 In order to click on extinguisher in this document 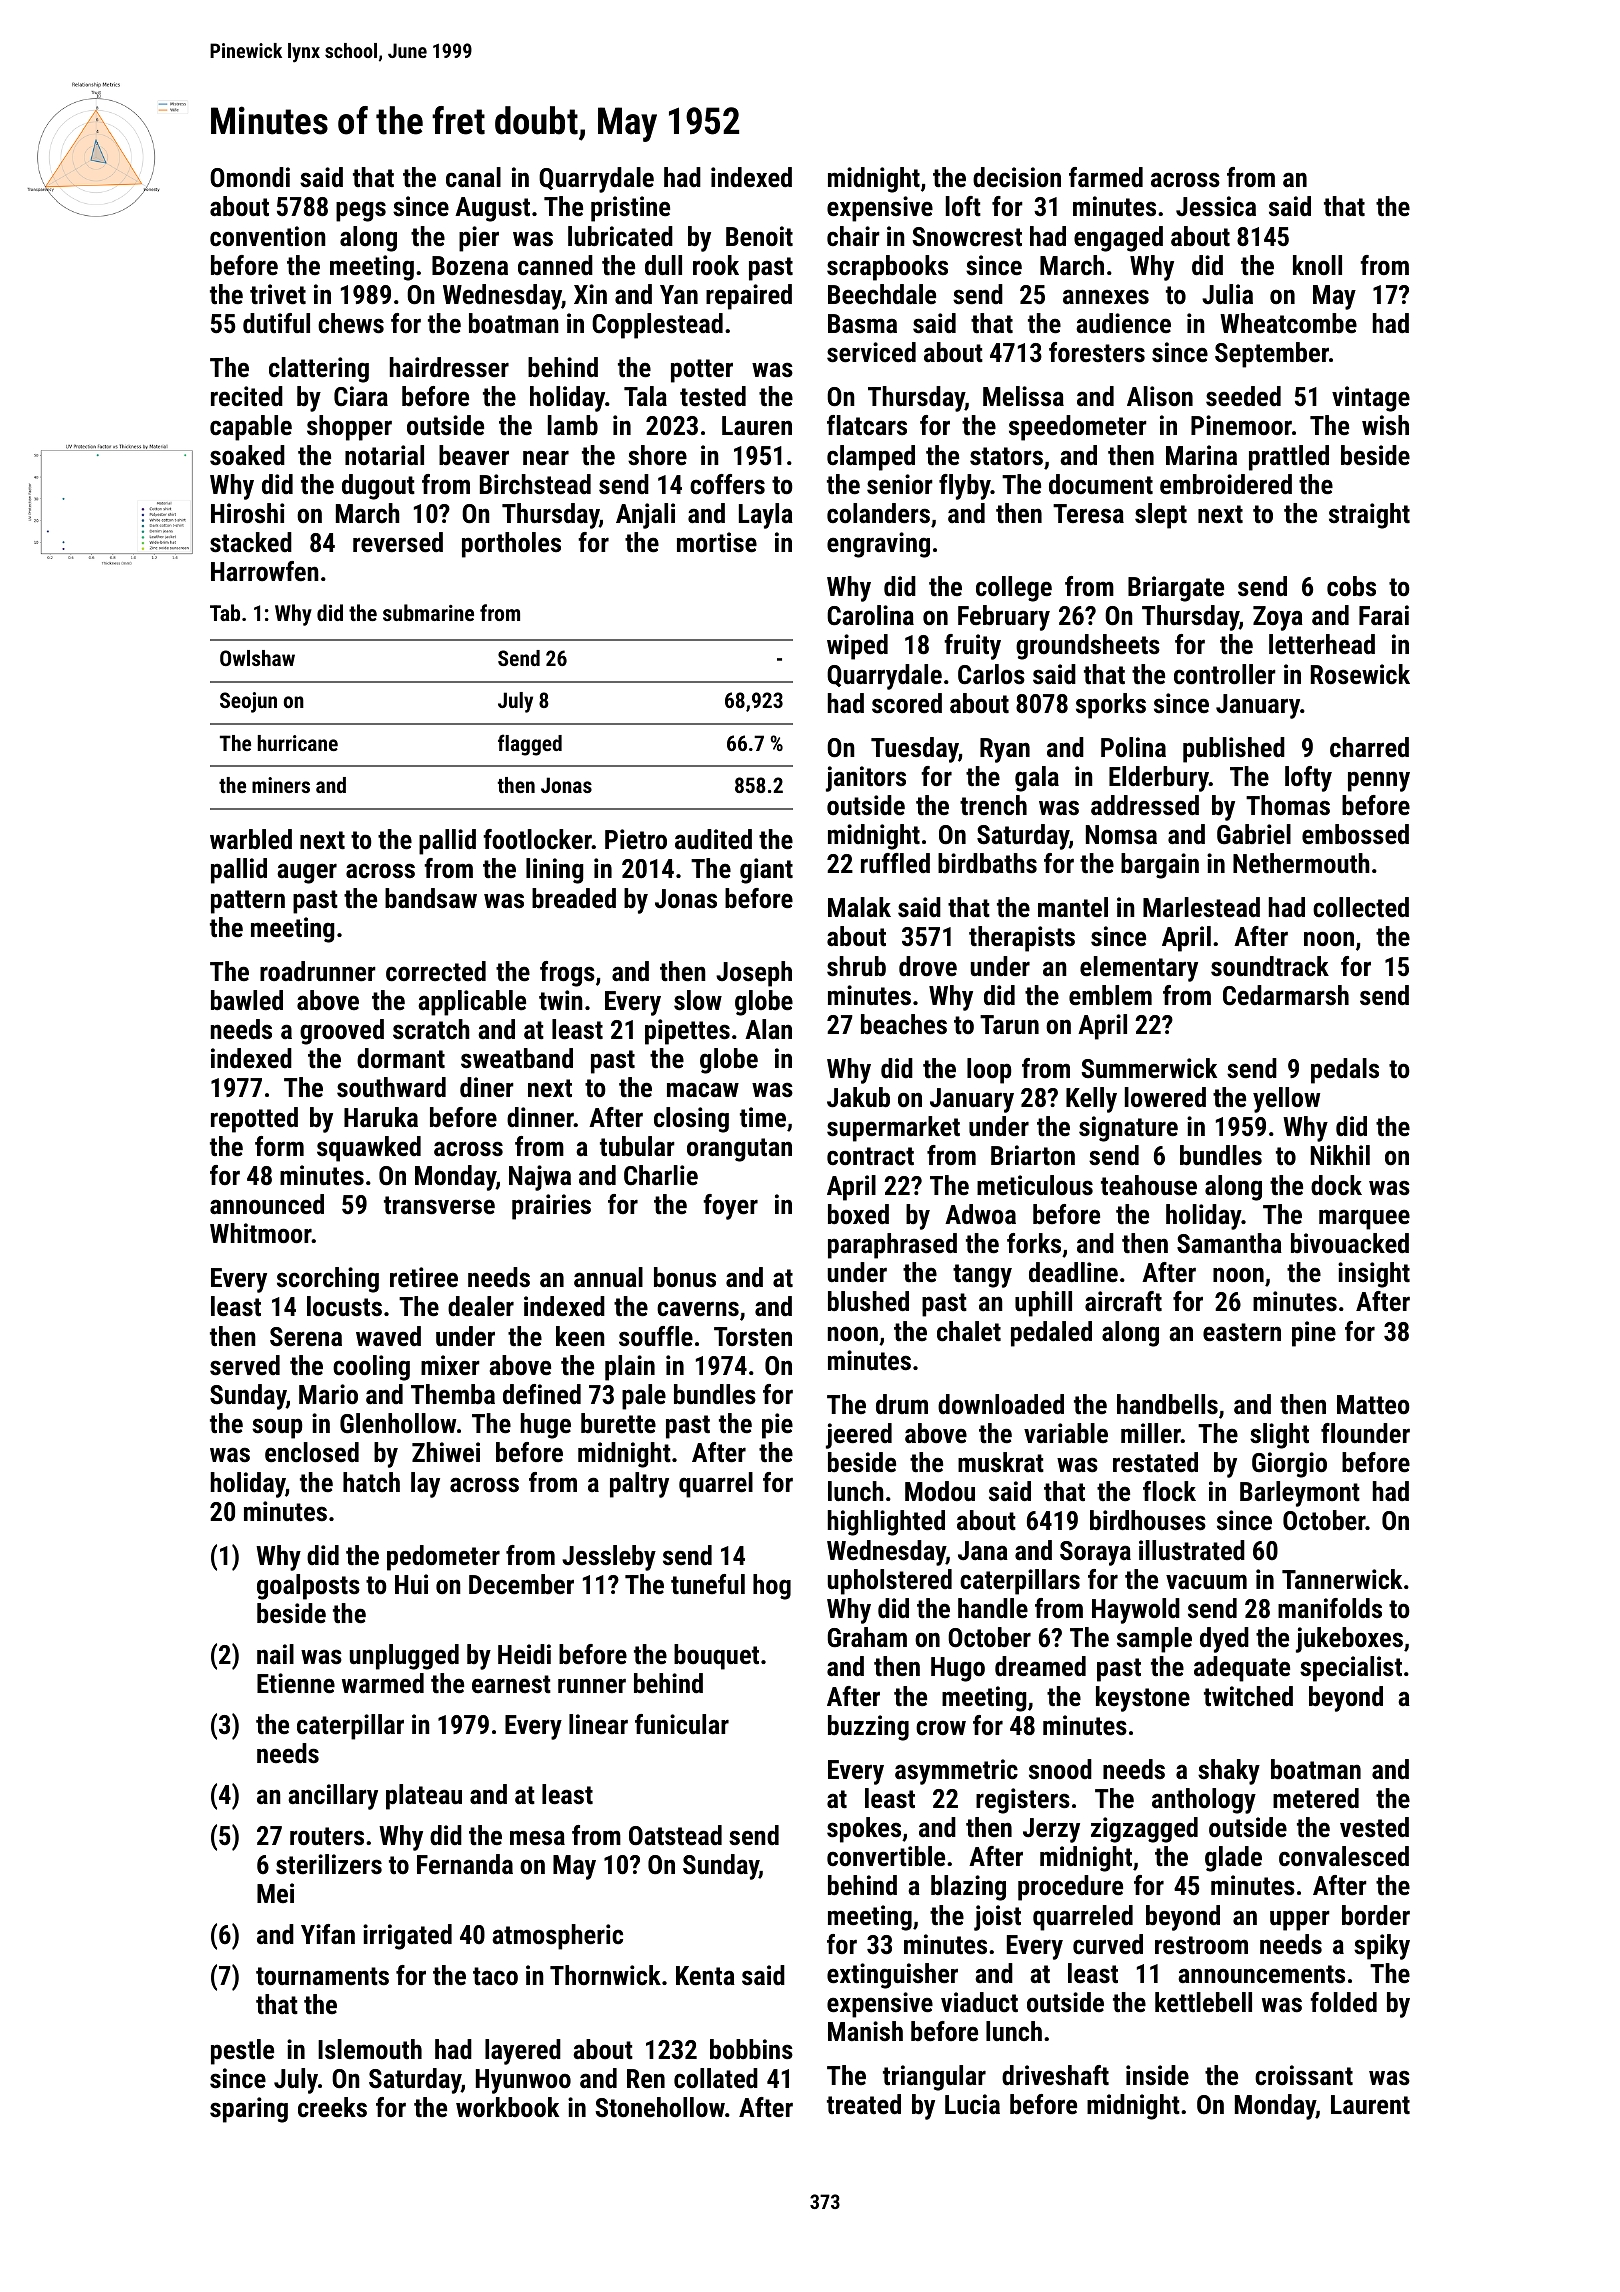, I will do `click(892, 1976)`.
